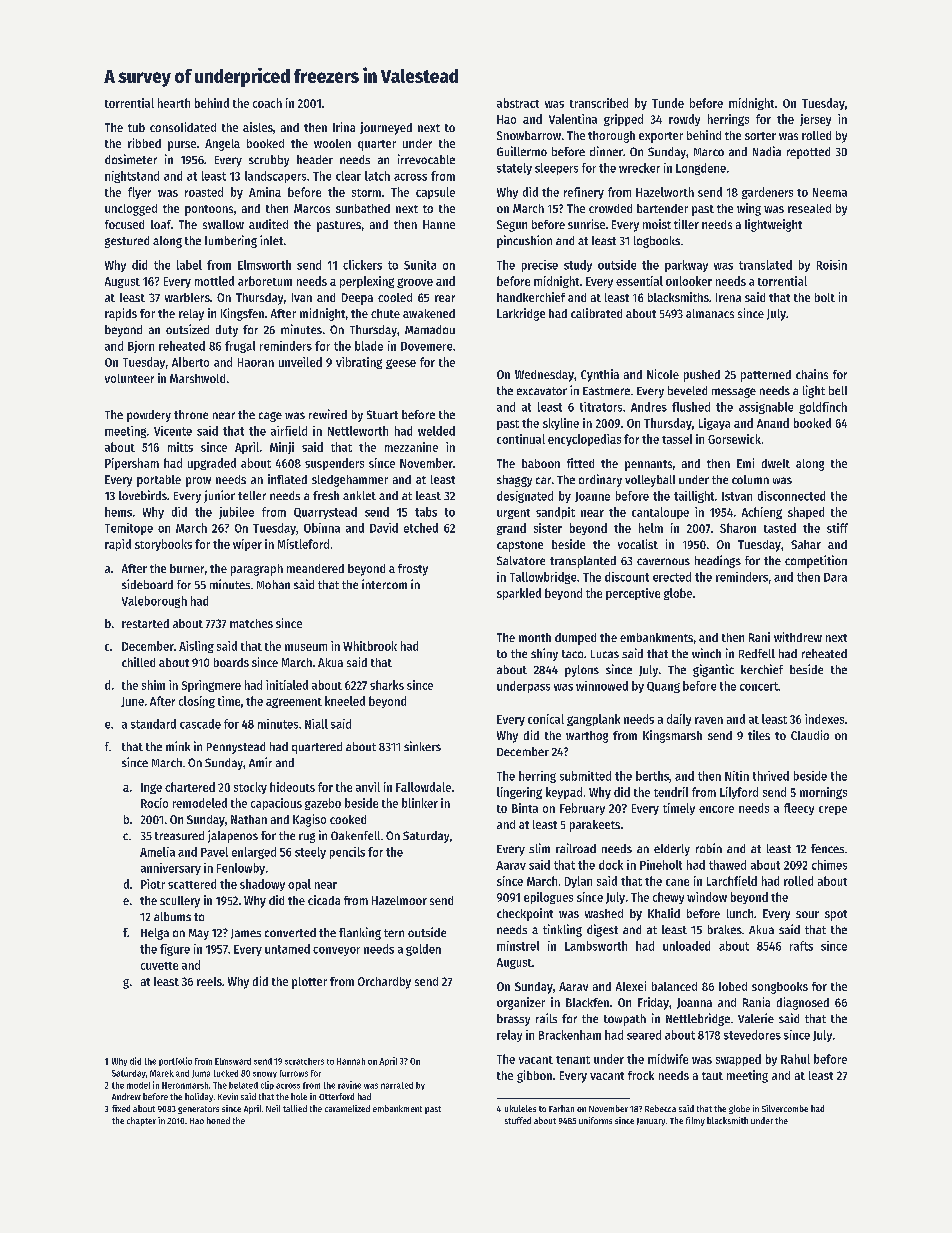 The height and width of the screenshot is (1233, 952). Describe the element at coordinates (684, 120) in the screenshot. I see `rowdy` at that location.
